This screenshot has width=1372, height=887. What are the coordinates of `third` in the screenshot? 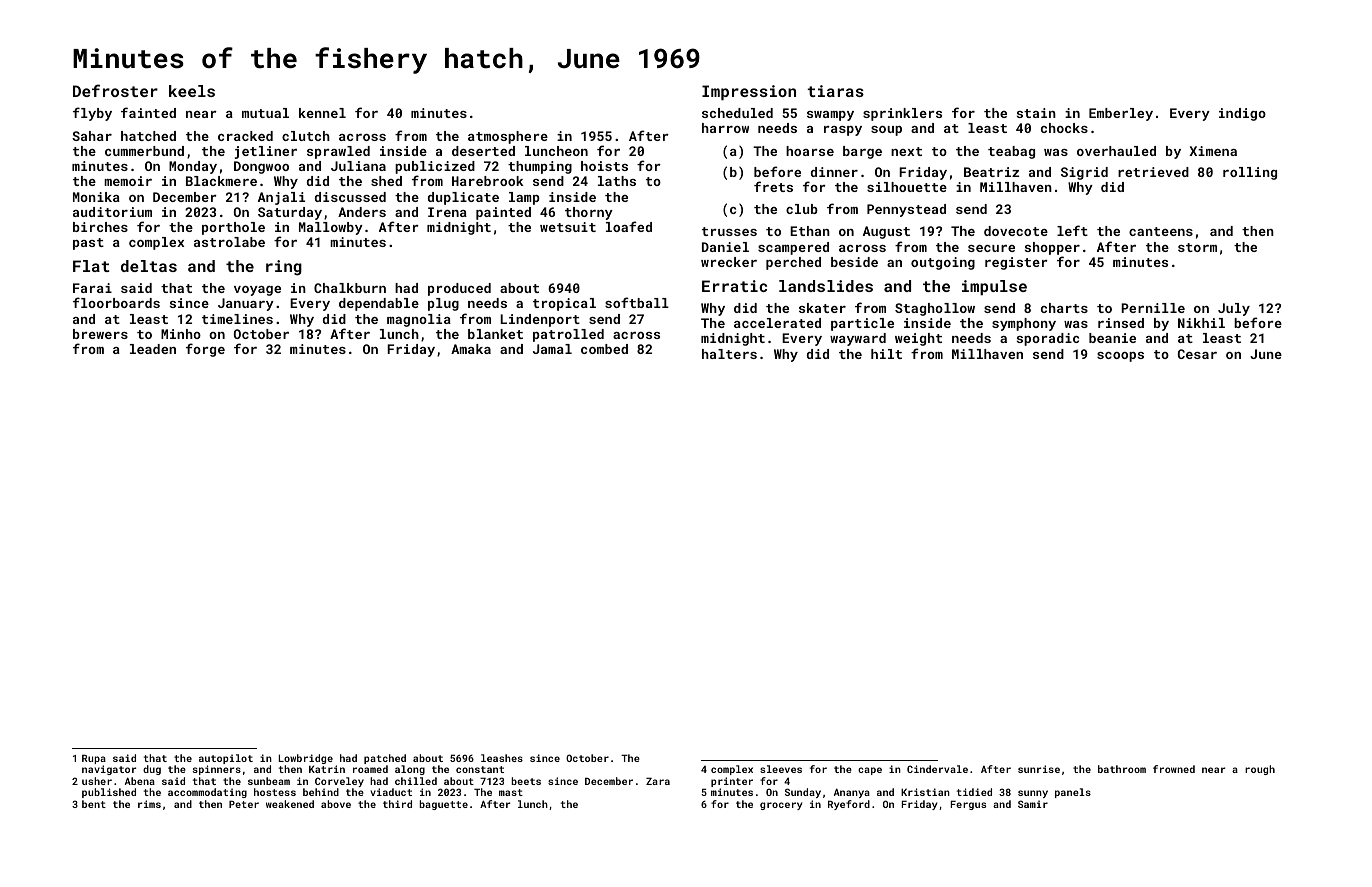 It's located at (397, 804).
